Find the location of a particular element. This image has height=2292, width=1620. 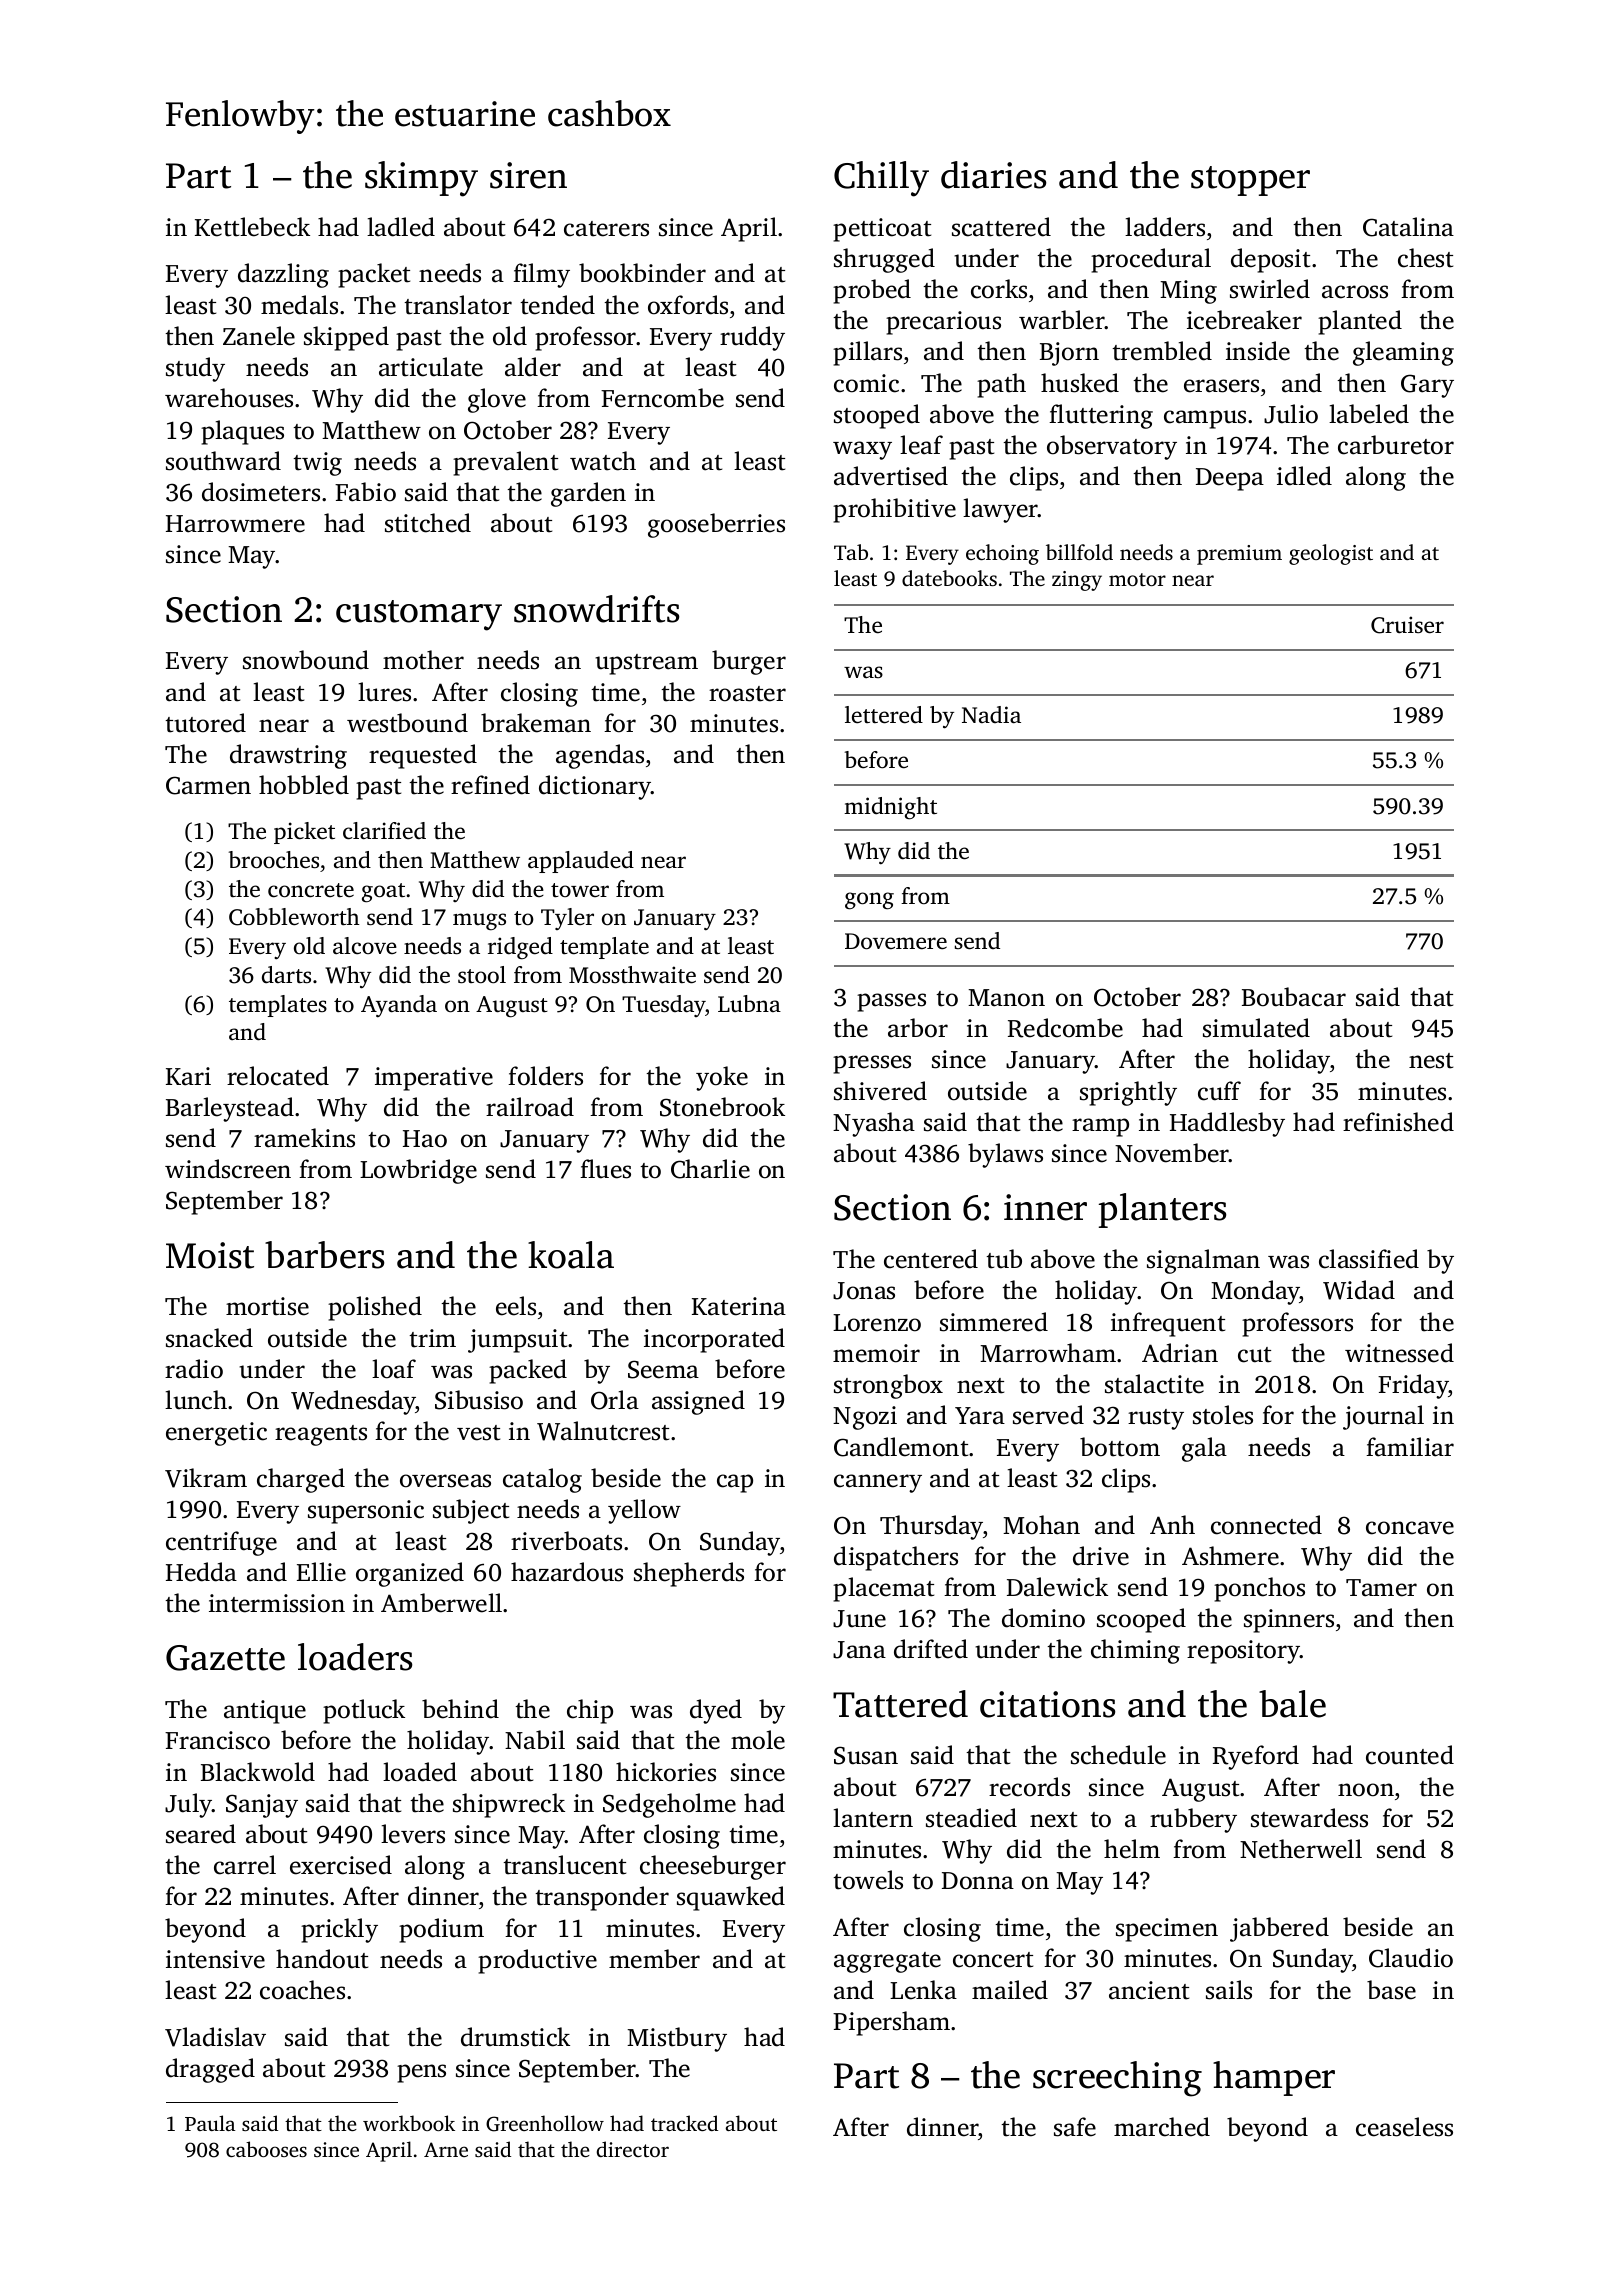

Chilly is located at coordinates (881, 179).
